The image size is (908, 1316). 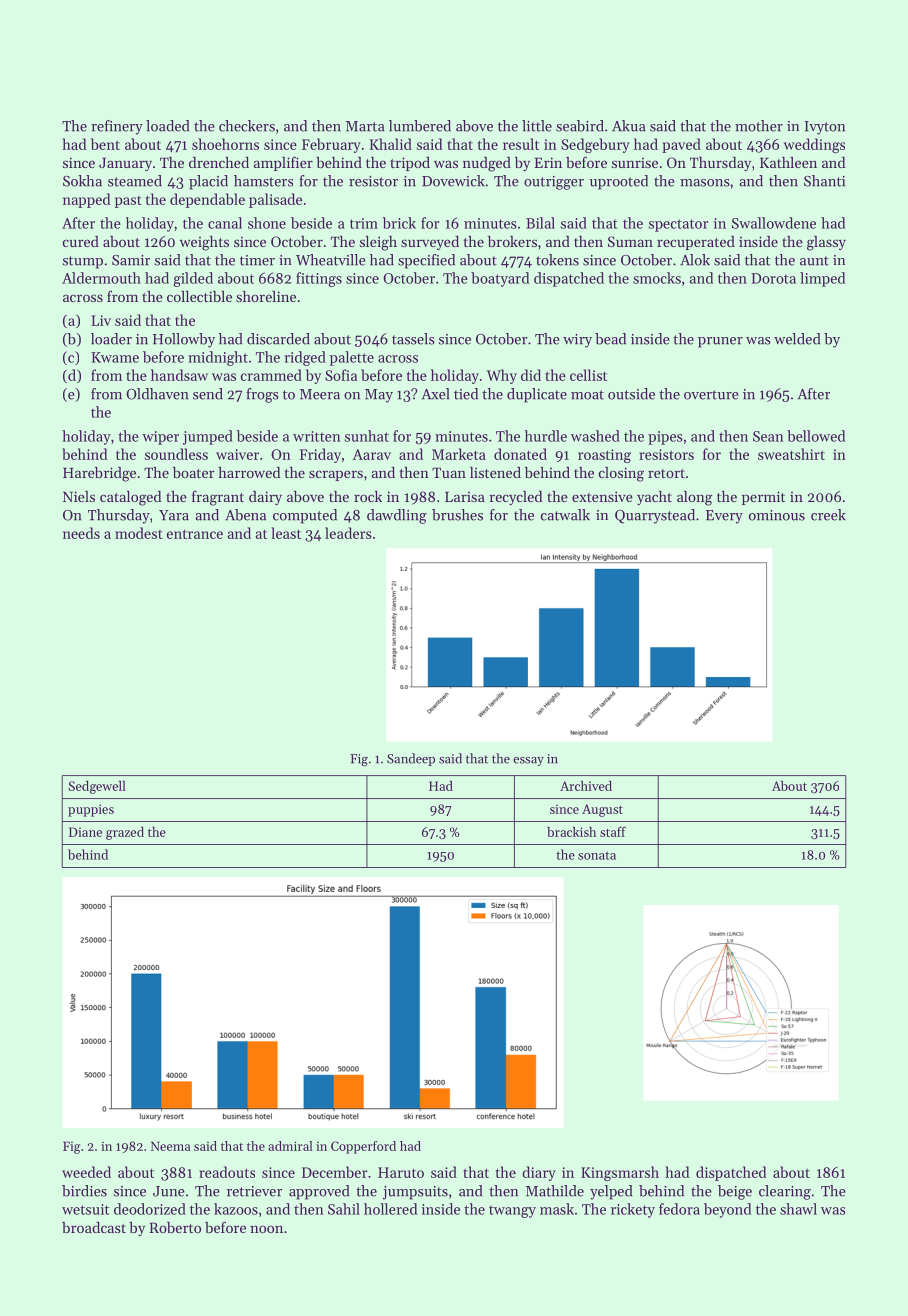 What do you see at coordinates (521, 144) in the screenshot?
I see `result` at bounding box center [521, 144].
